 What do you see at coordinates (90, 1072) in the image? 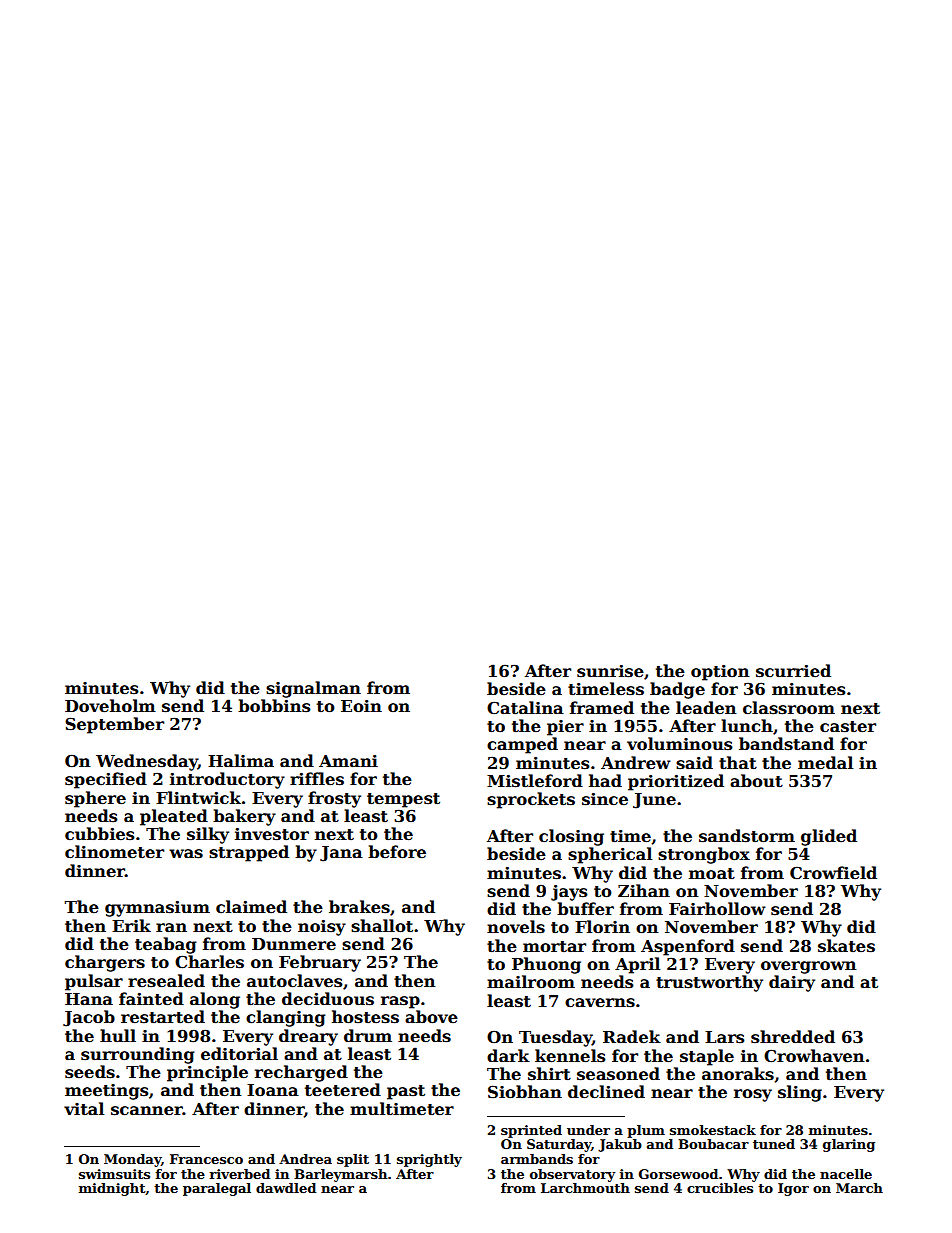
I see `seeds` at bounding box center [90, 1072].
